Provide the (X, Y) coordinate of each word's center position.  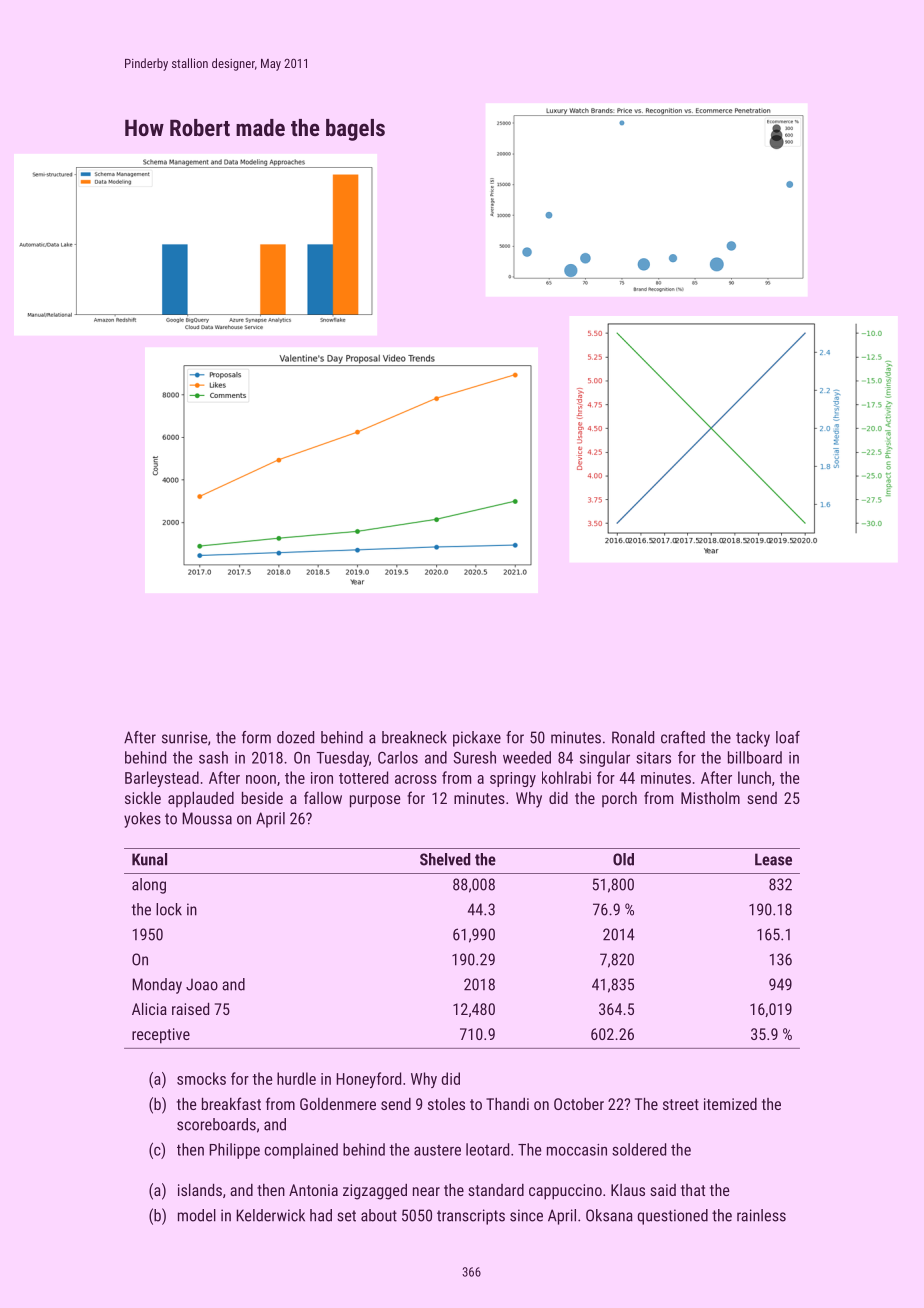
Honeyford (368, 1080)
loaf (788, 737)
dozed (295, 737)
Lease (773, 859)
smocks (201, 1078)
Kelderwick (270, 1215)
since (526, 1215)
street (681, 1104)
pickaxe (477, 739)
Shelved (445, 859)
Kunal (149, 859)
